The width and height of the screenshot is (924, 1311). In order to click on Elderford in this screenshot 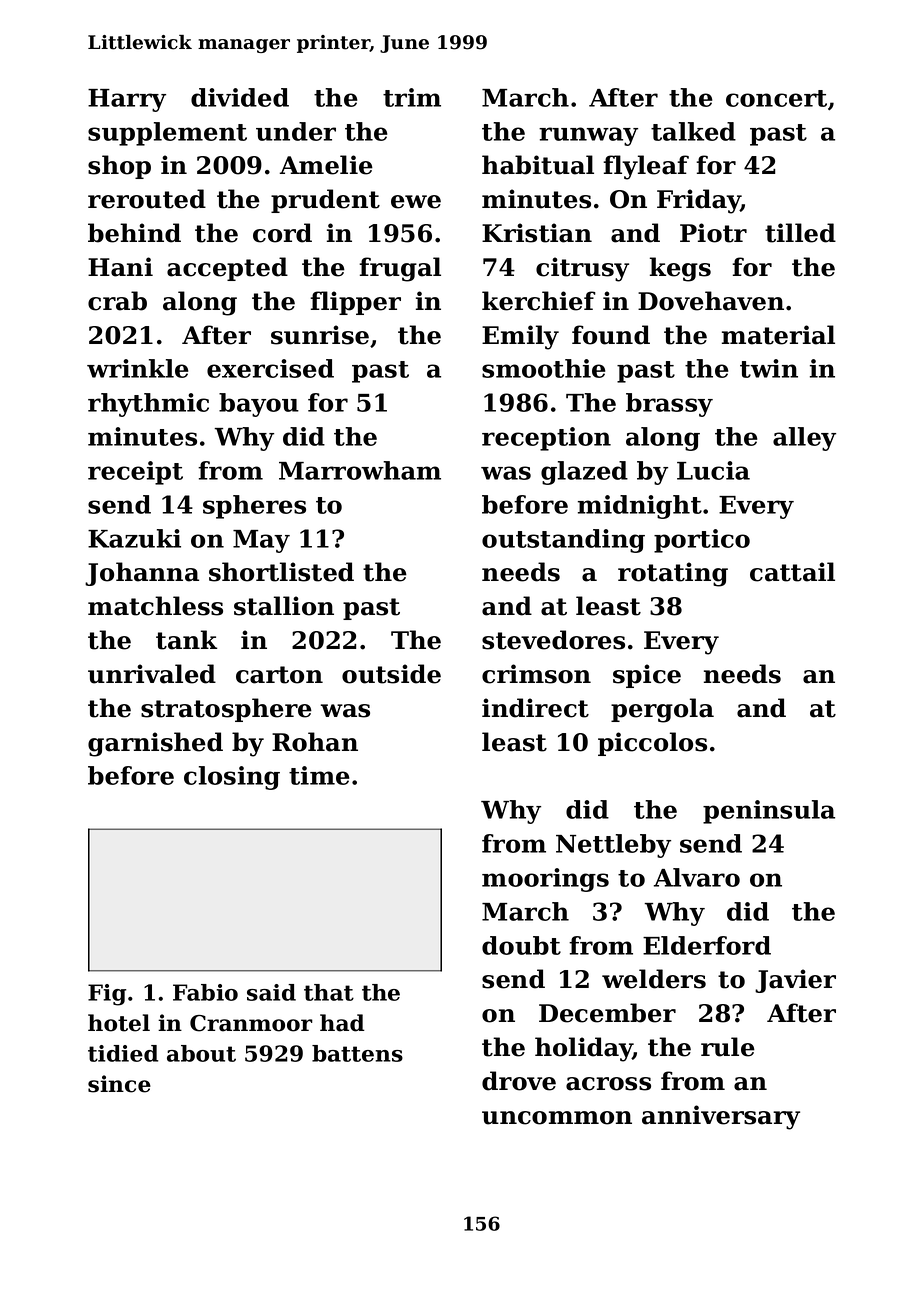, I will do `click(707, 945)`.
